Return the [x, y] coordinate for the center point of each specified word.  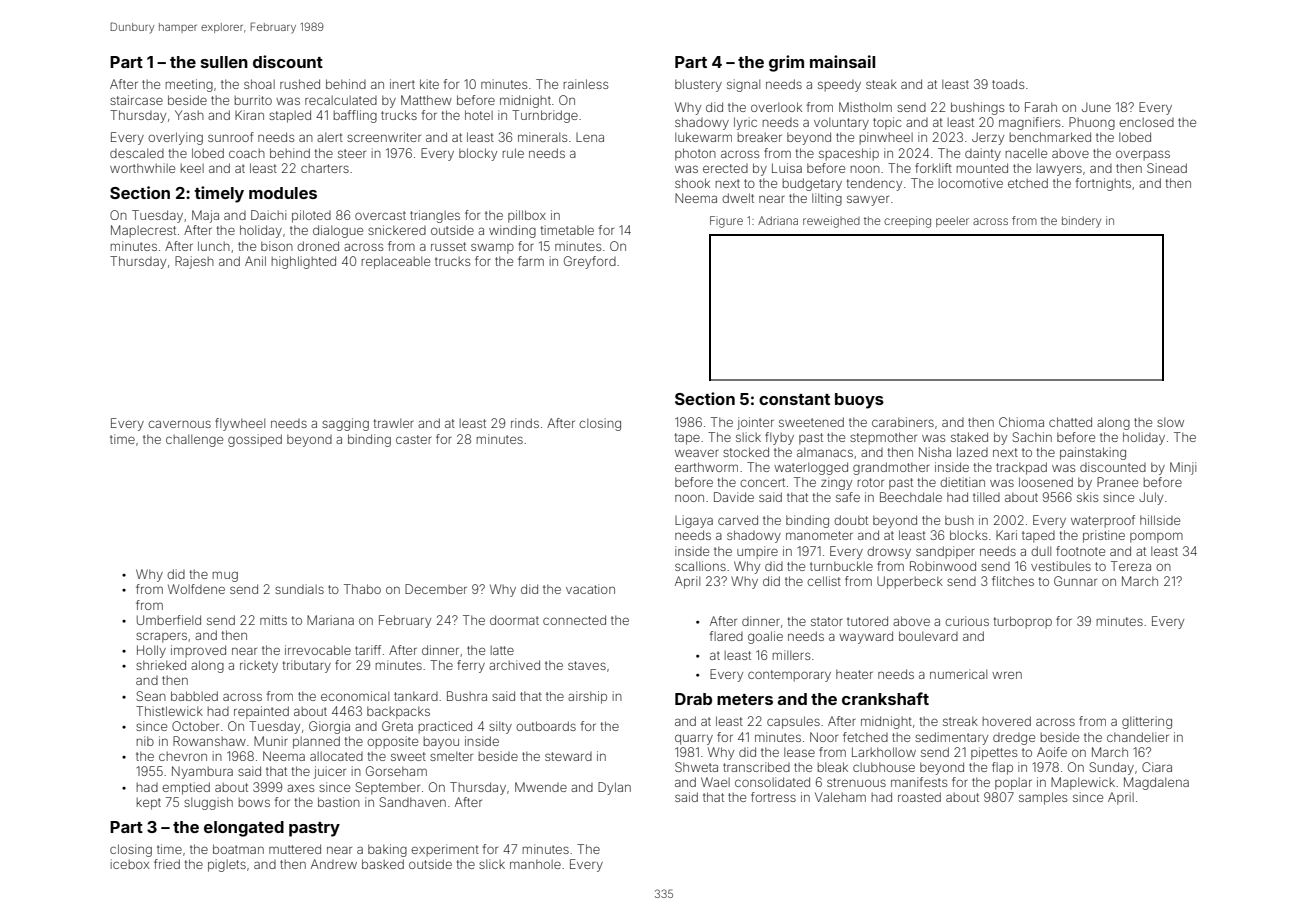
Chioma [1021, 422]
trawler [394, 423]
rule [513, 153]
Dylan [614, 788]
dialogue [338, 231]
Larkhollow [884, 752]
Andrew [334, 864]
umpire [757, 552]
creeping [907, 222]
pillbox [527, 216]
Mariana [330, 620]
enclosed [1146, 122]
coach [247, 153]
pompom [1156, 537]
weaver [697, 453]
